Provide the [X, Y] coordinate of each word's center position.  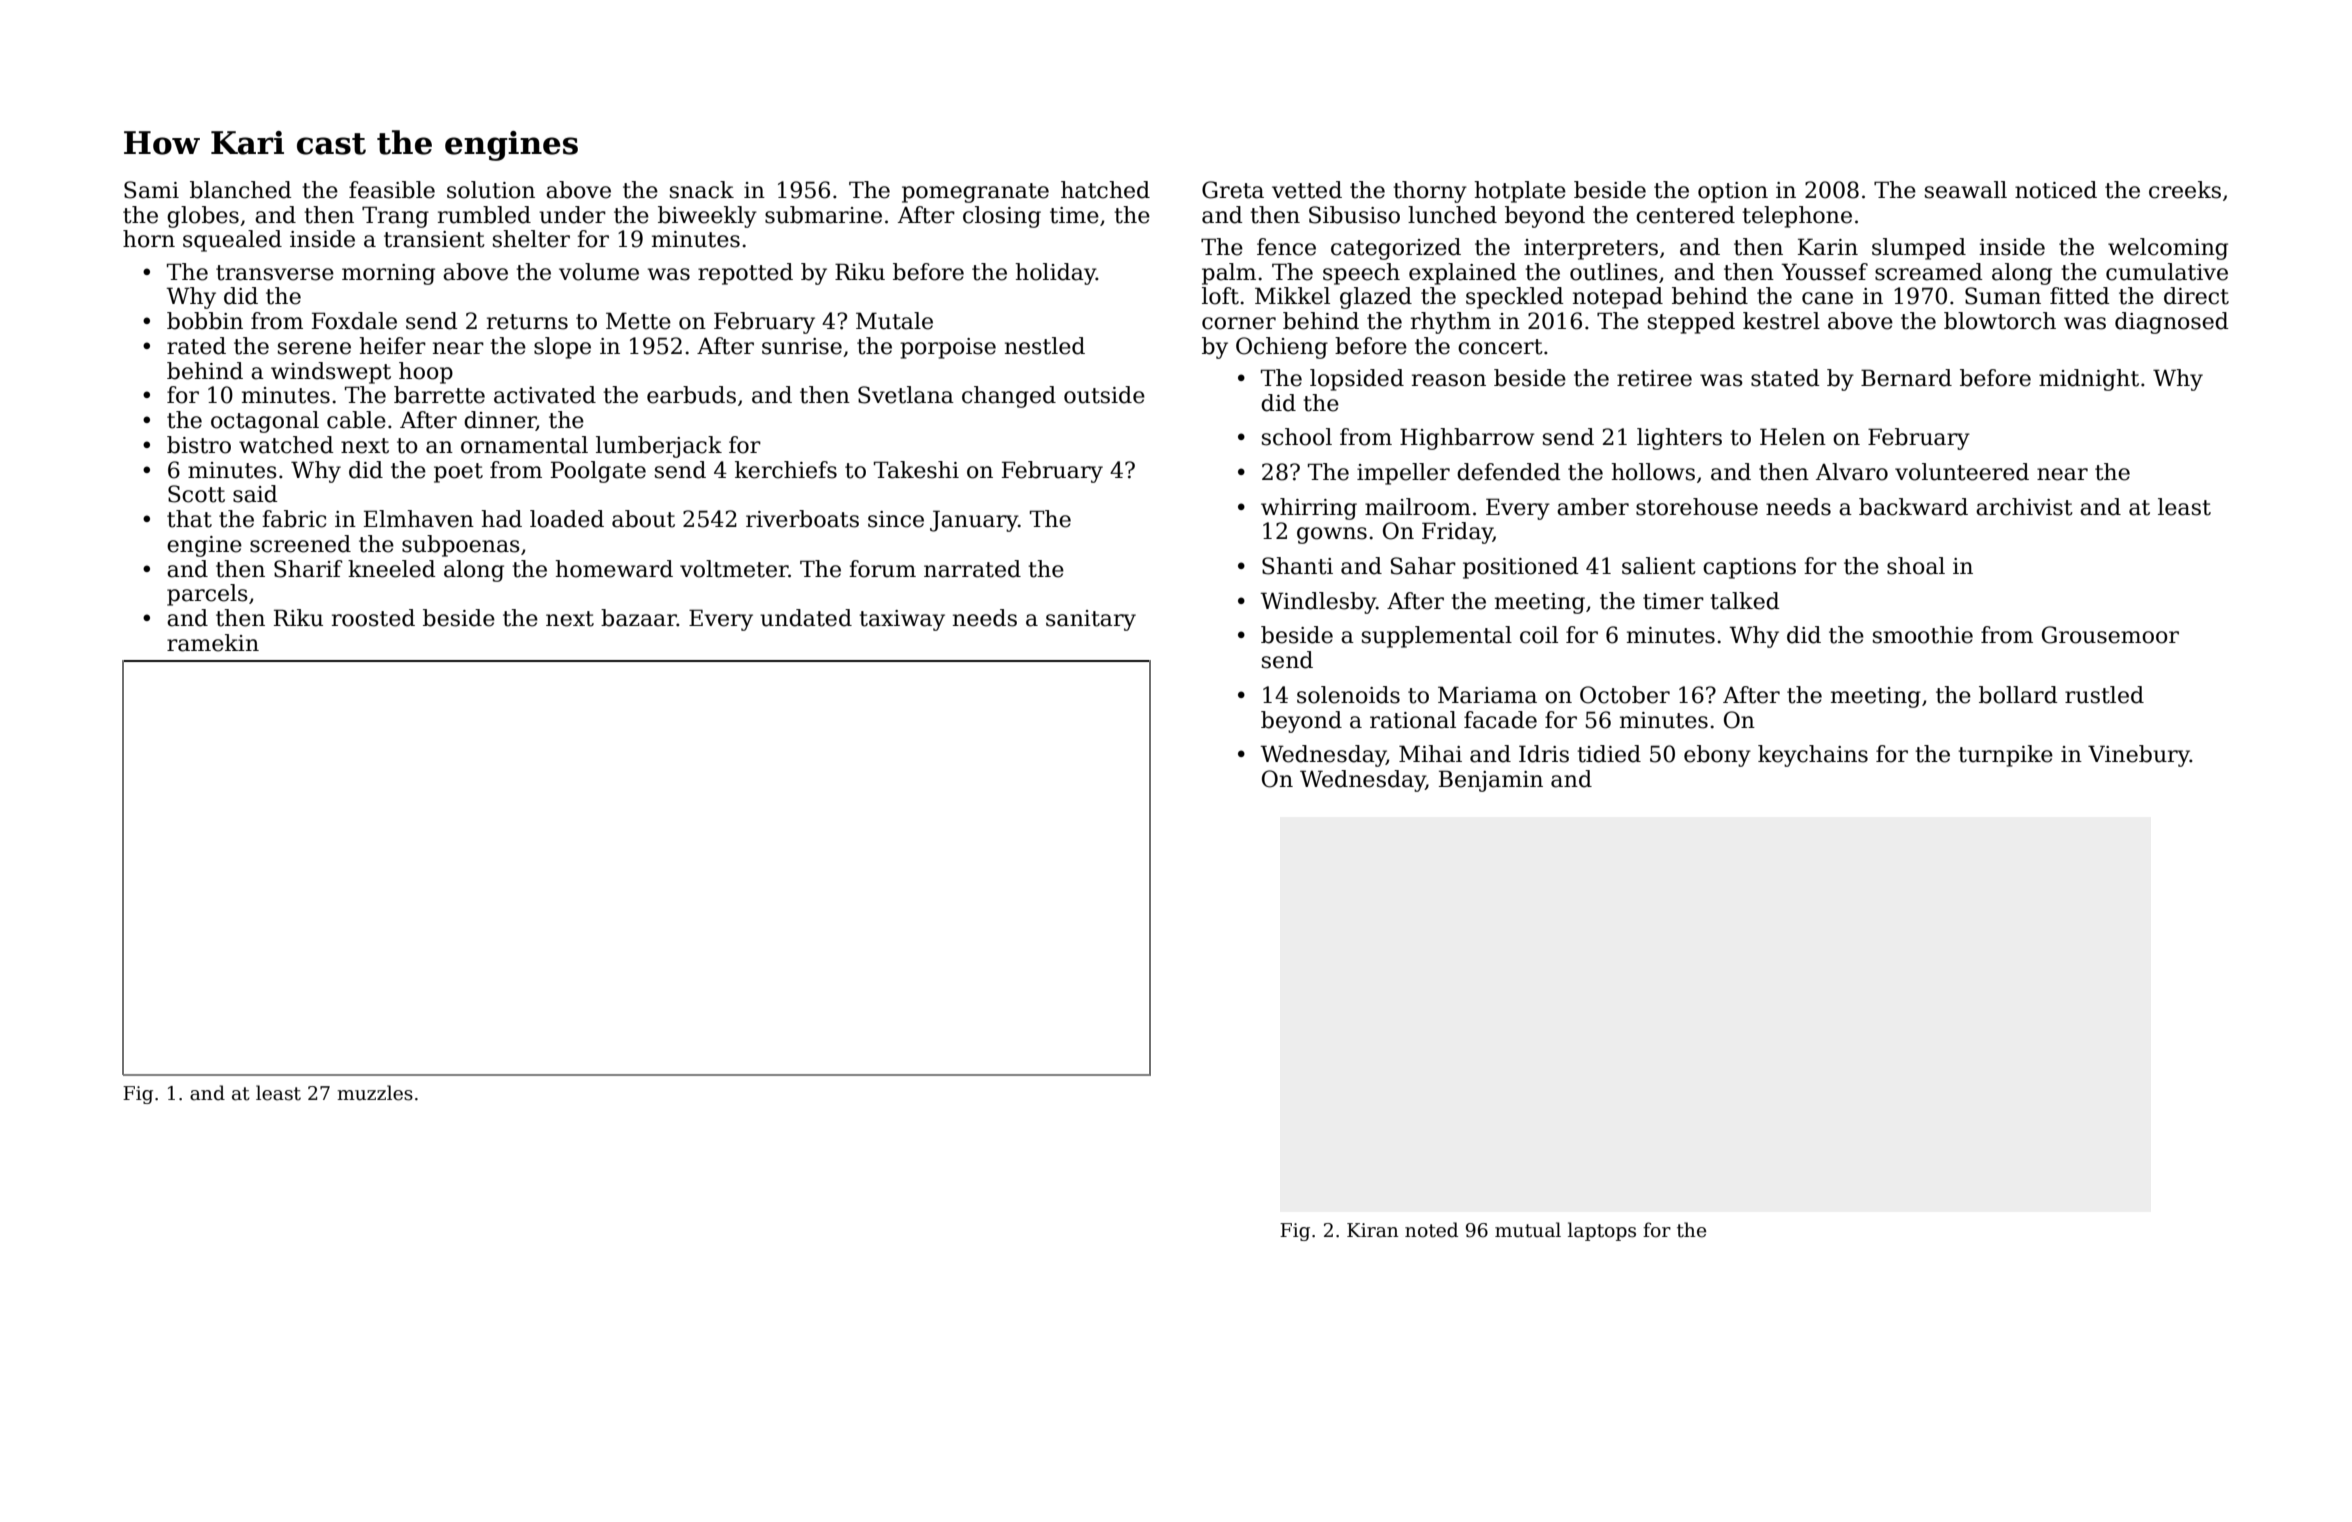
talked [1745, 601]
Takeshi [916, 470]
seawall [1966, 190]
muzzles [375, 1093]
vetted [1307, 190]
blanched [241, 190]
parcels [207, 595]
